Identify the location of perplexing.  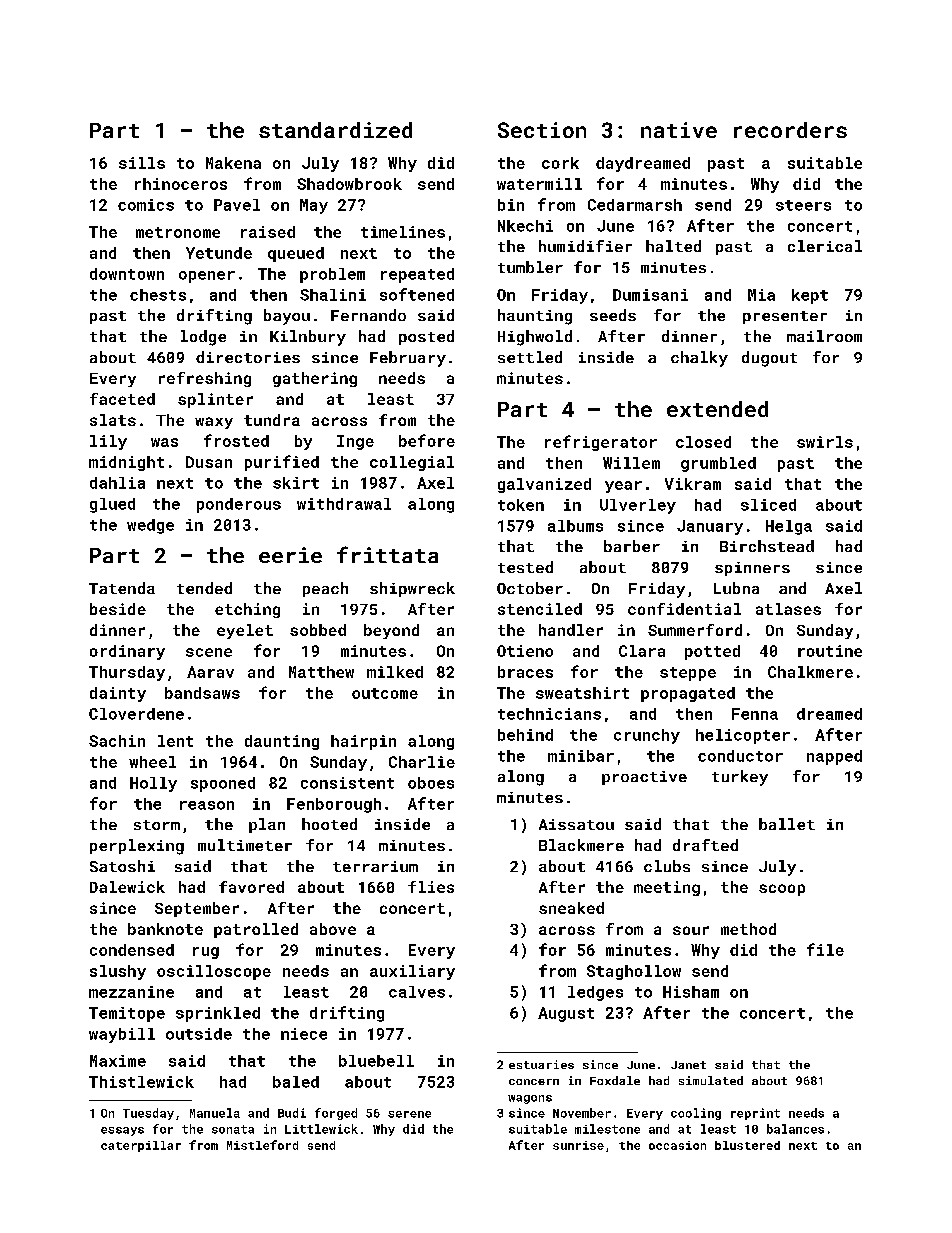
(137, 847).
